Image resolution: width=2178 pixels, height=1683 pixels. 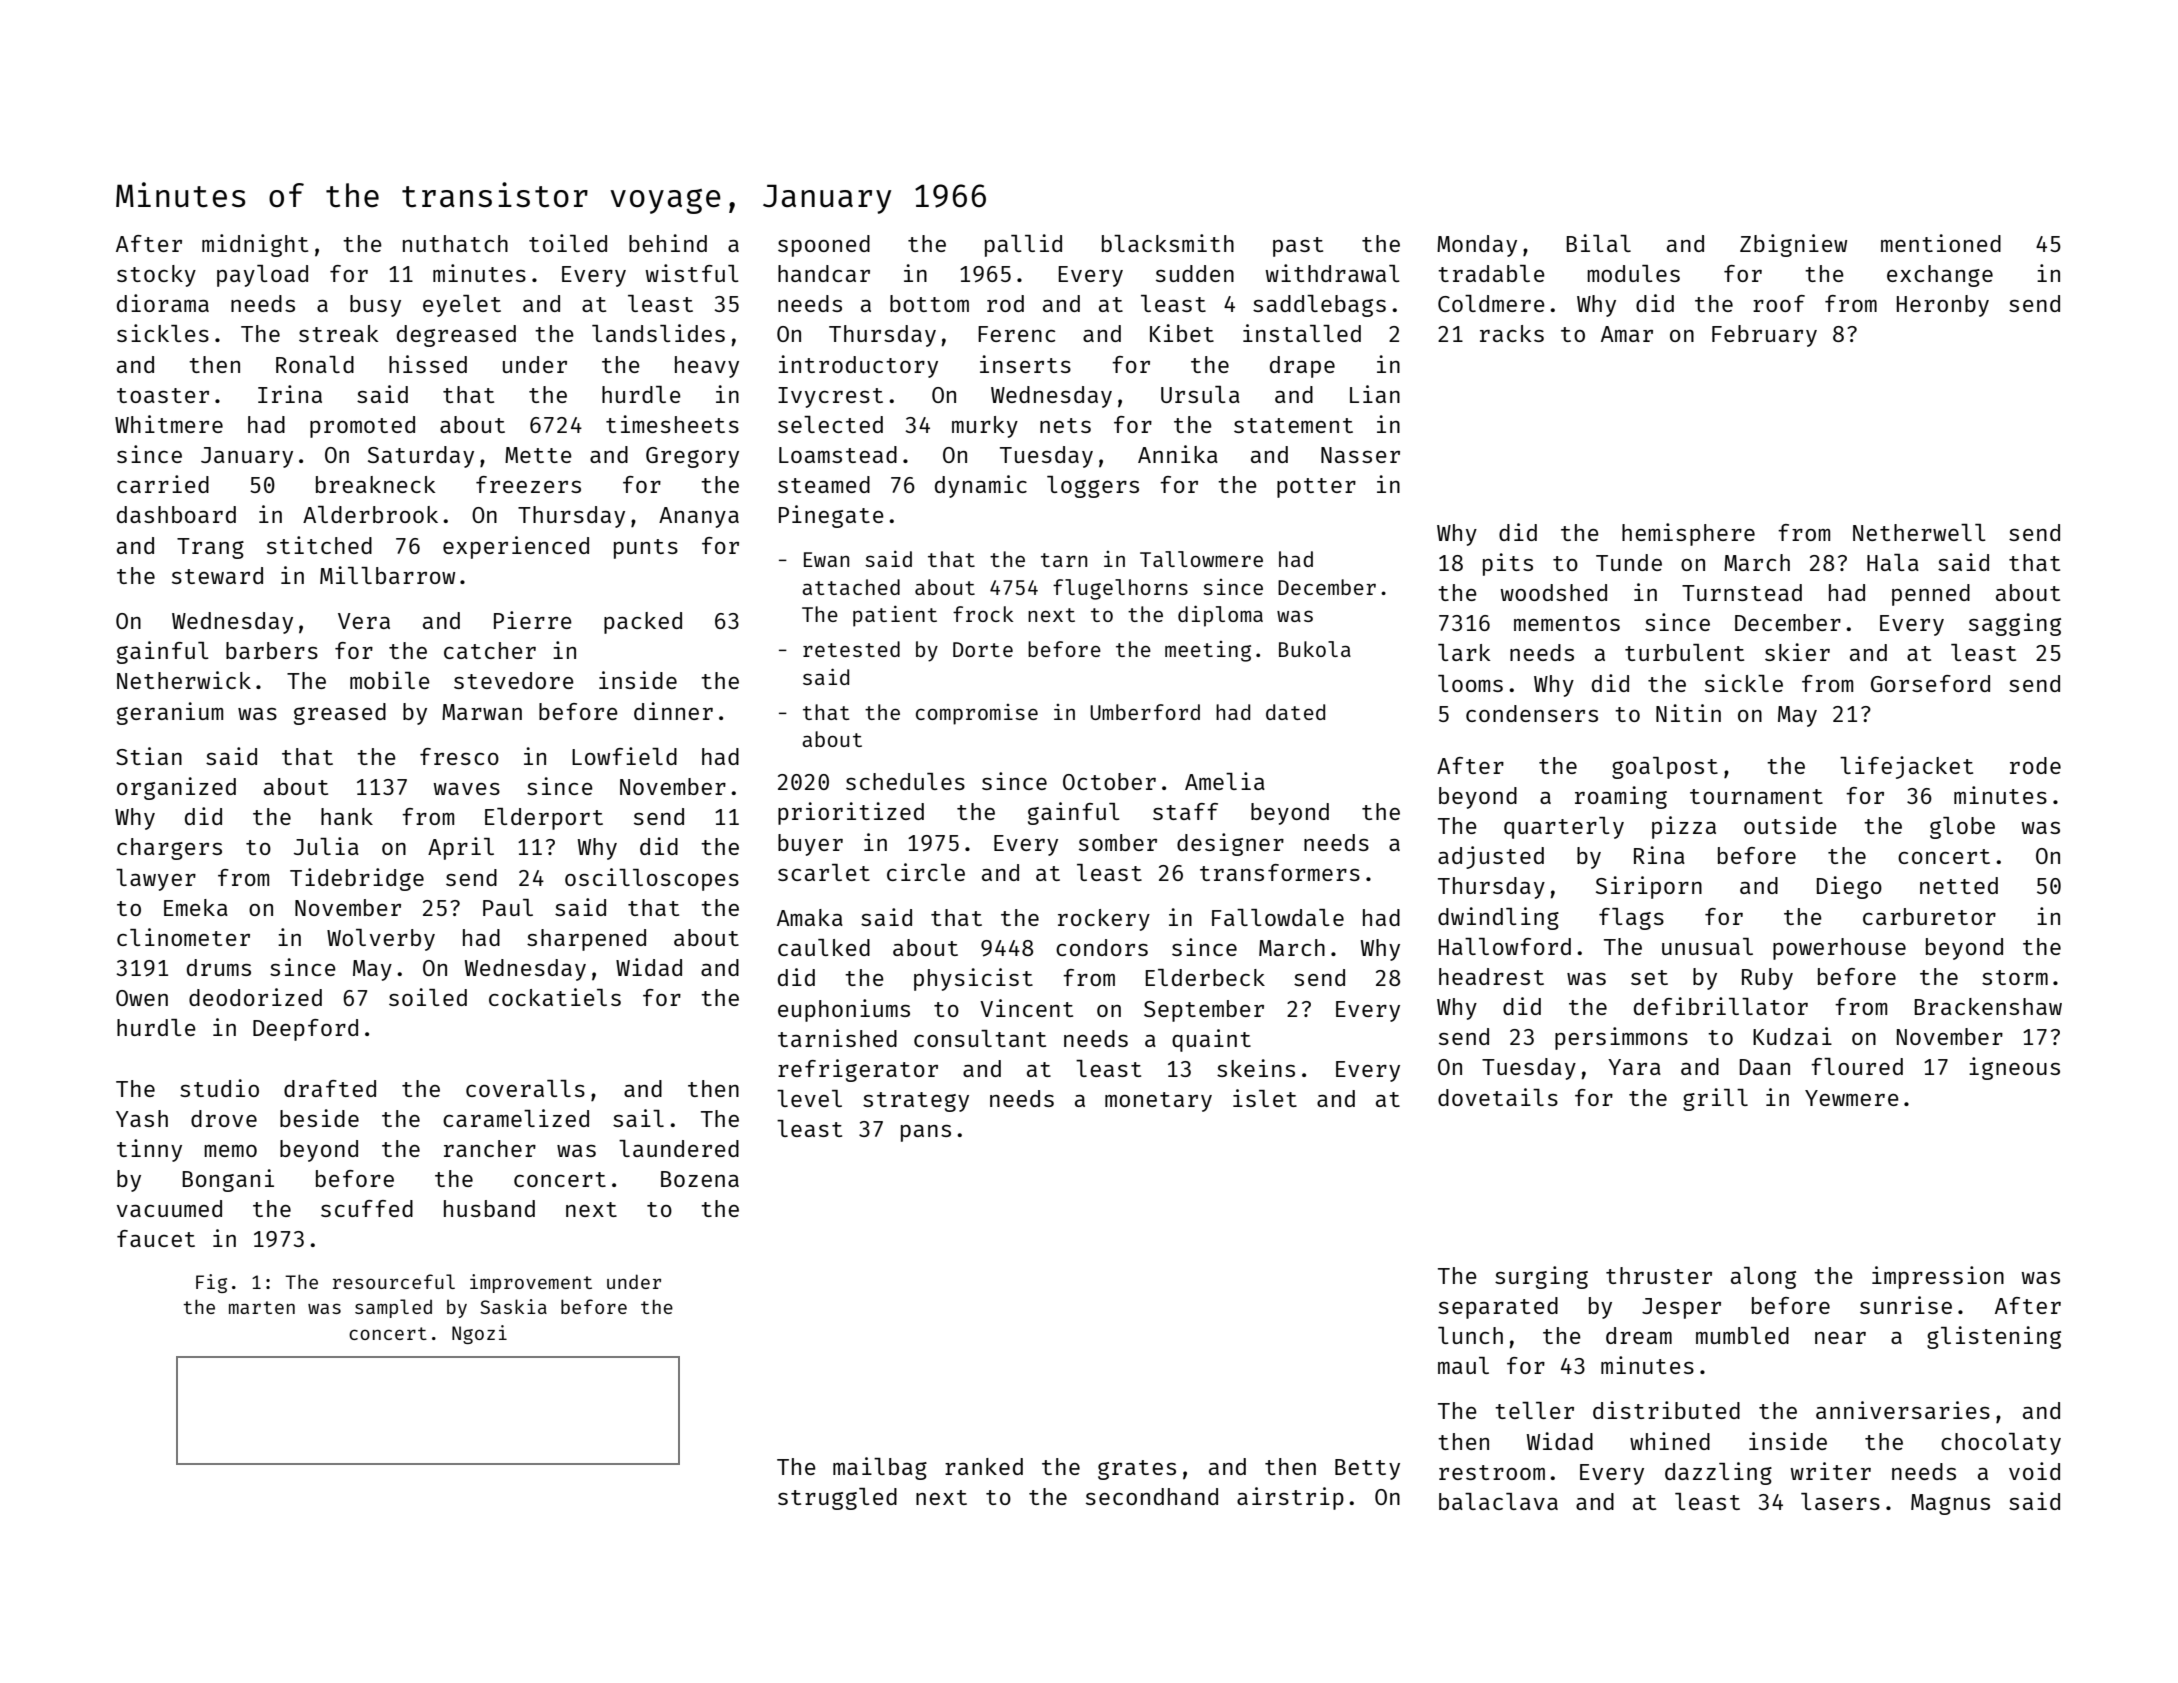 What do you see at coordinates (1298, 247) in the image?
I see `past` at bounding box center [1298, 247].
